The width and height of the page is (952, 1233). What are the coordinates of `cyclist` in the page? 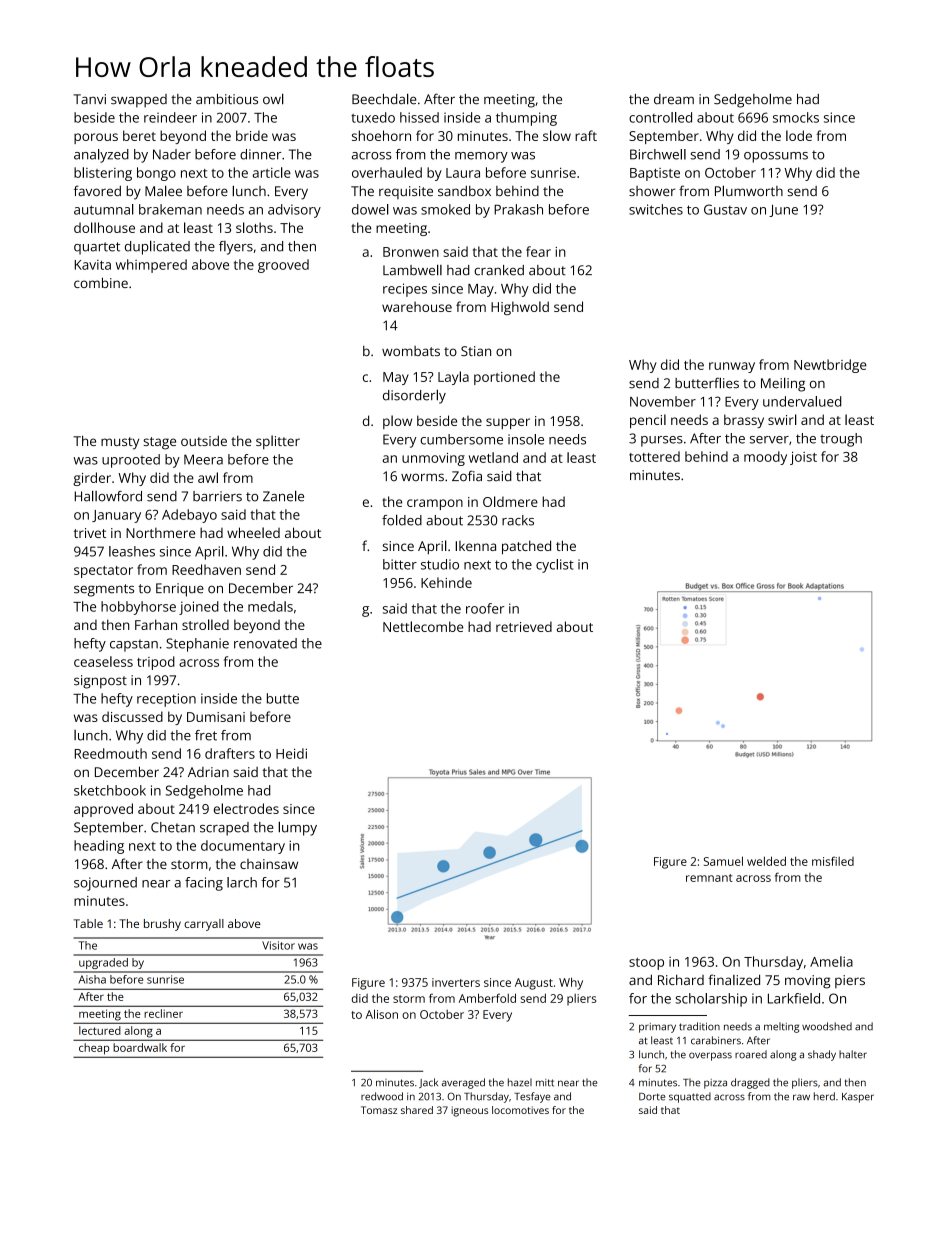 It's located at (555, 566).
